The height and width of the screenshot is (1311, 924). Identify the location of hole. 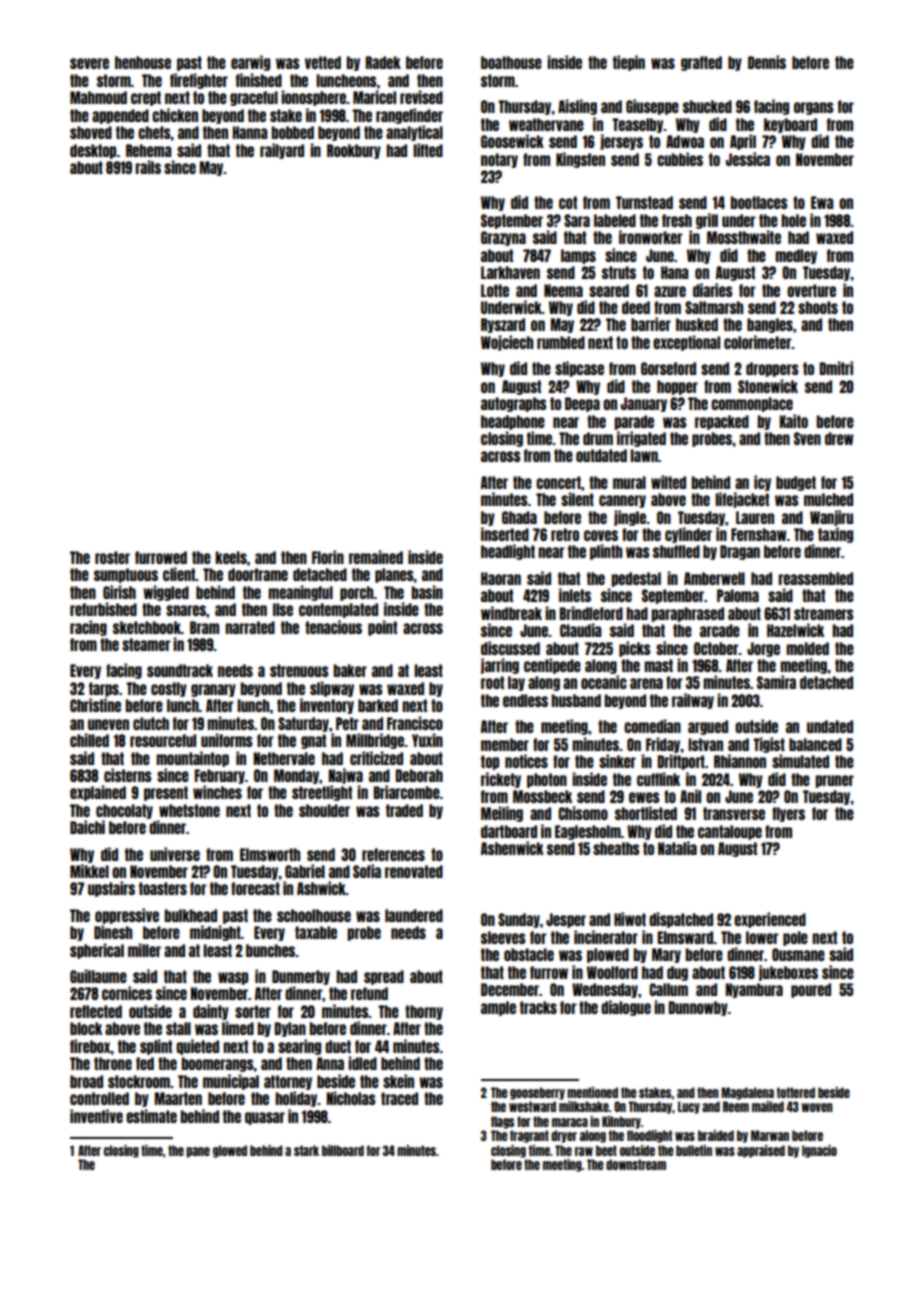
(793, 220).
